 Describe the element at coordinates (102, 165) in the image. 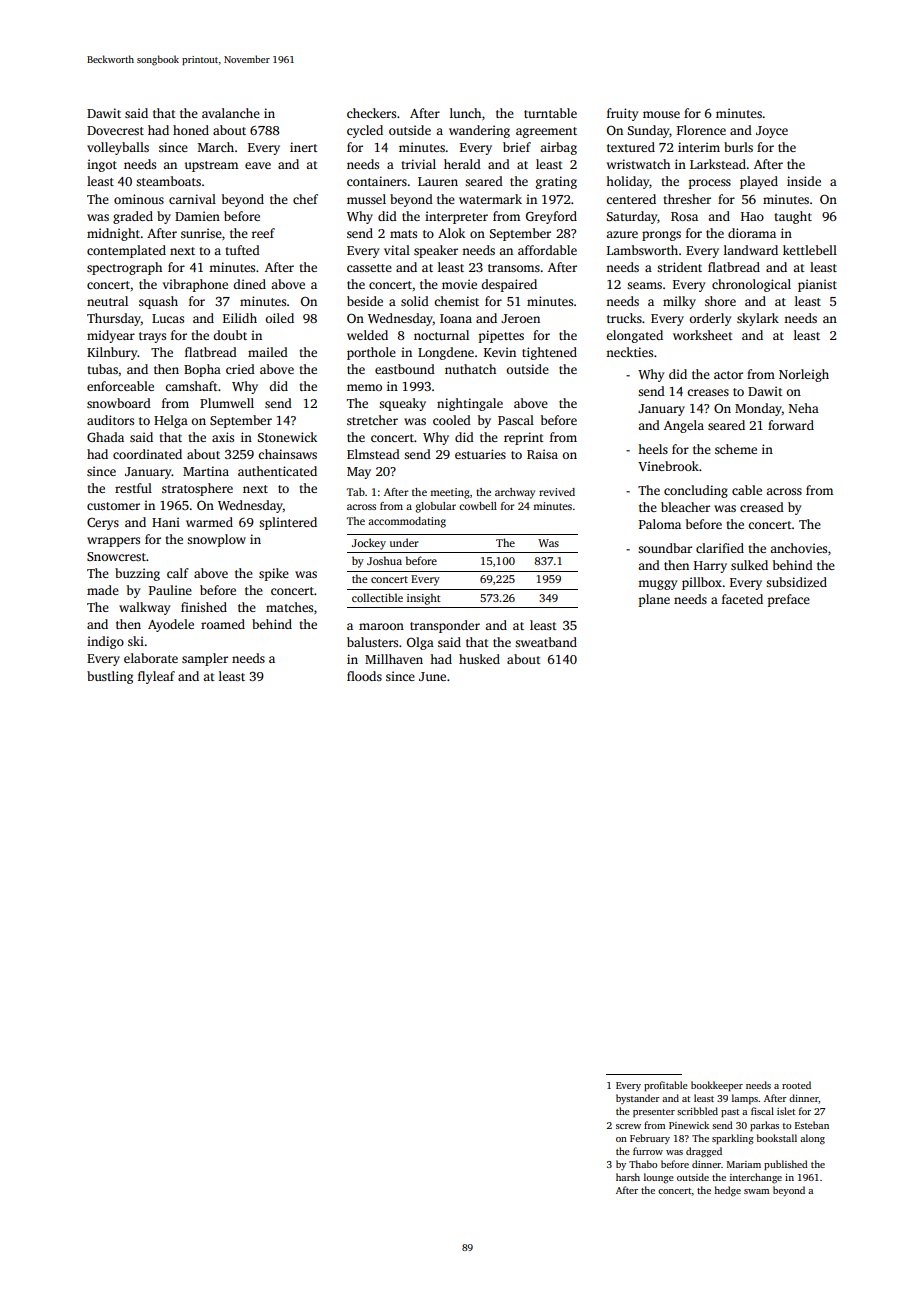

I see `ingot` at that location.
